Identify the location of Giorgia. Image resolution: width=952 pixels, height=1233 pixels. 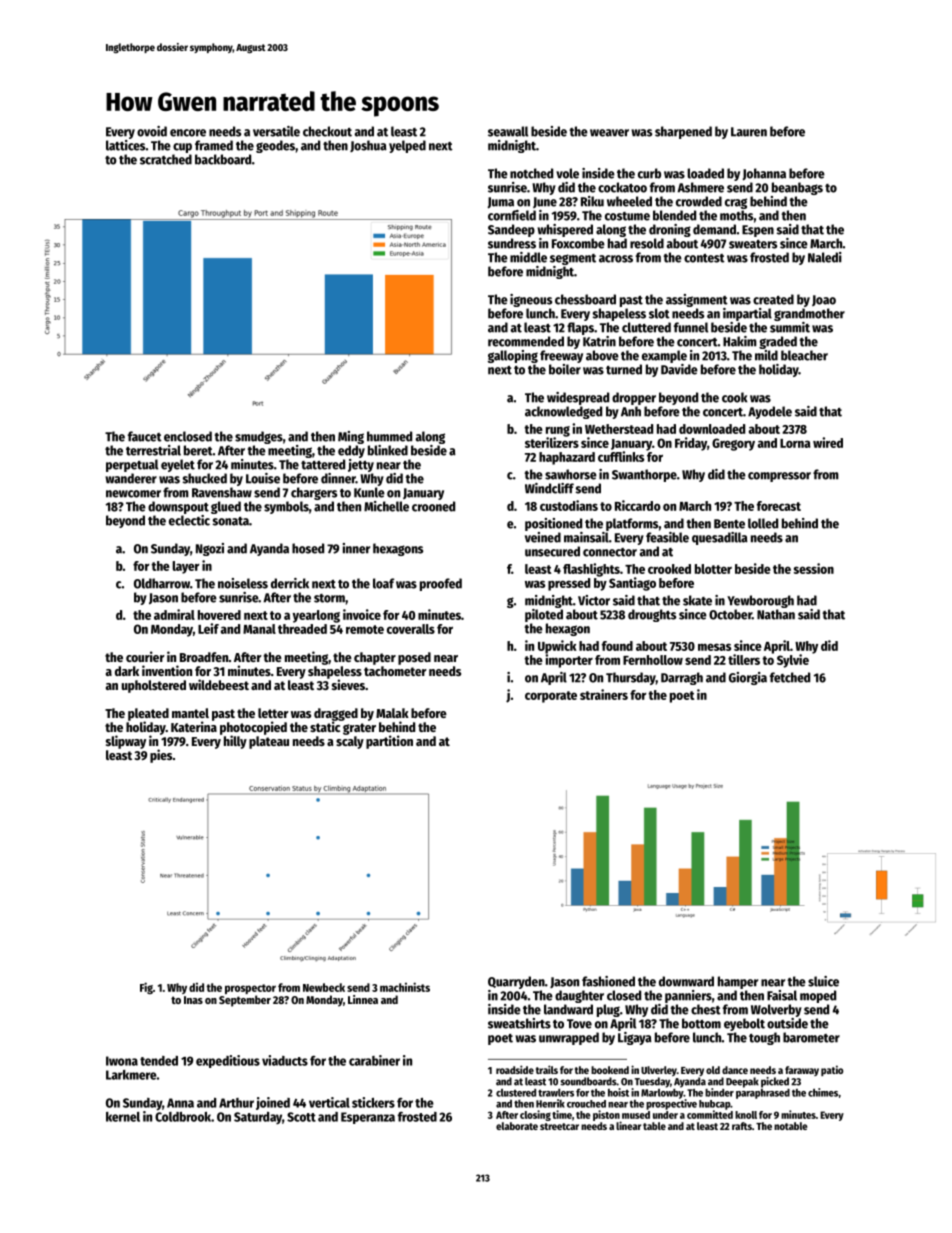
(748, 678).
